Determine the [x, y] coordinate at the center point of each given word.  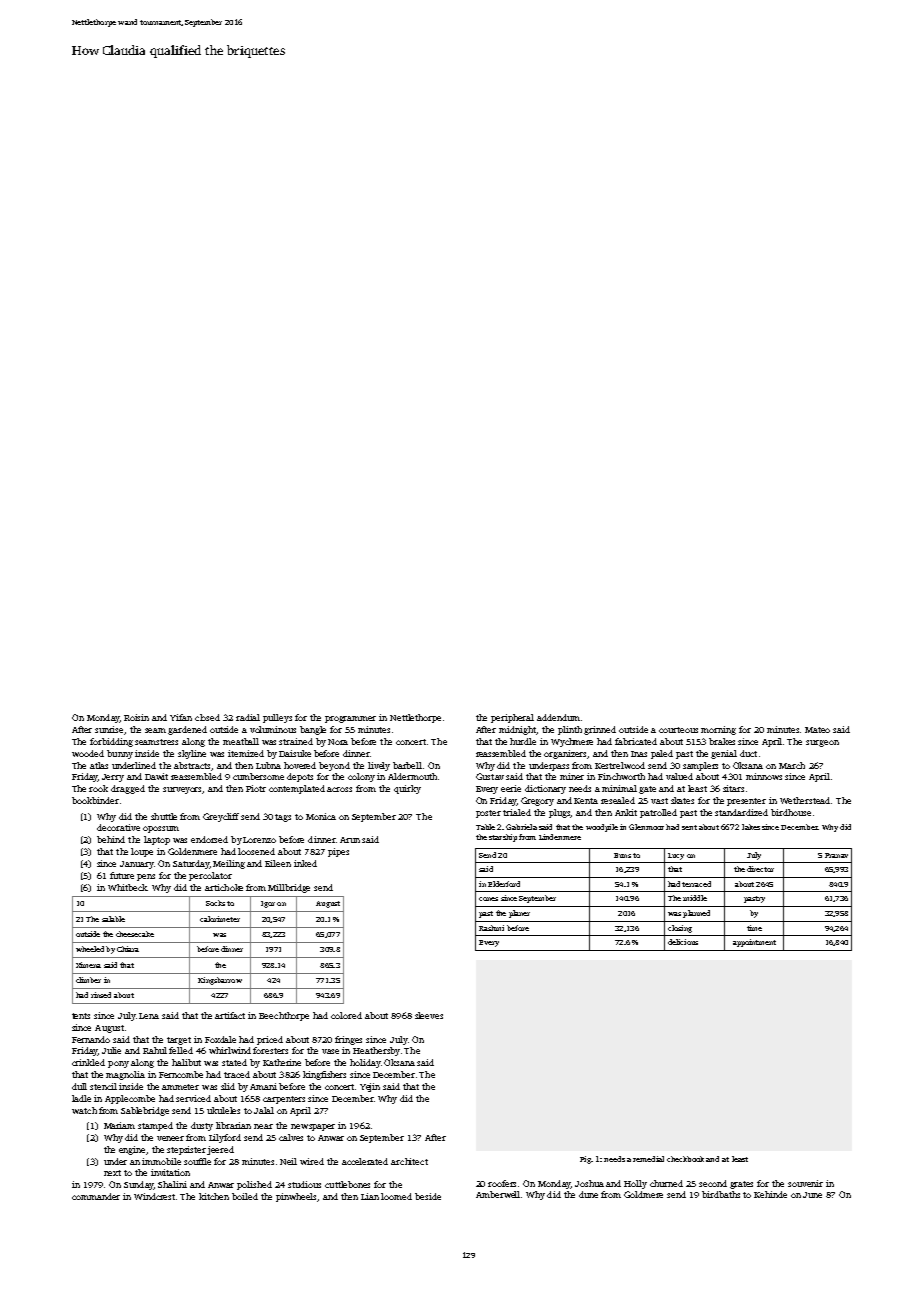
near [263, 1126]
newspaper [313, 1127]
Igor [268, 904]
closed [207, 717]
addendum [558, 717]
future [122, 875]
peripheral [512, 718]
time [754, 928]
